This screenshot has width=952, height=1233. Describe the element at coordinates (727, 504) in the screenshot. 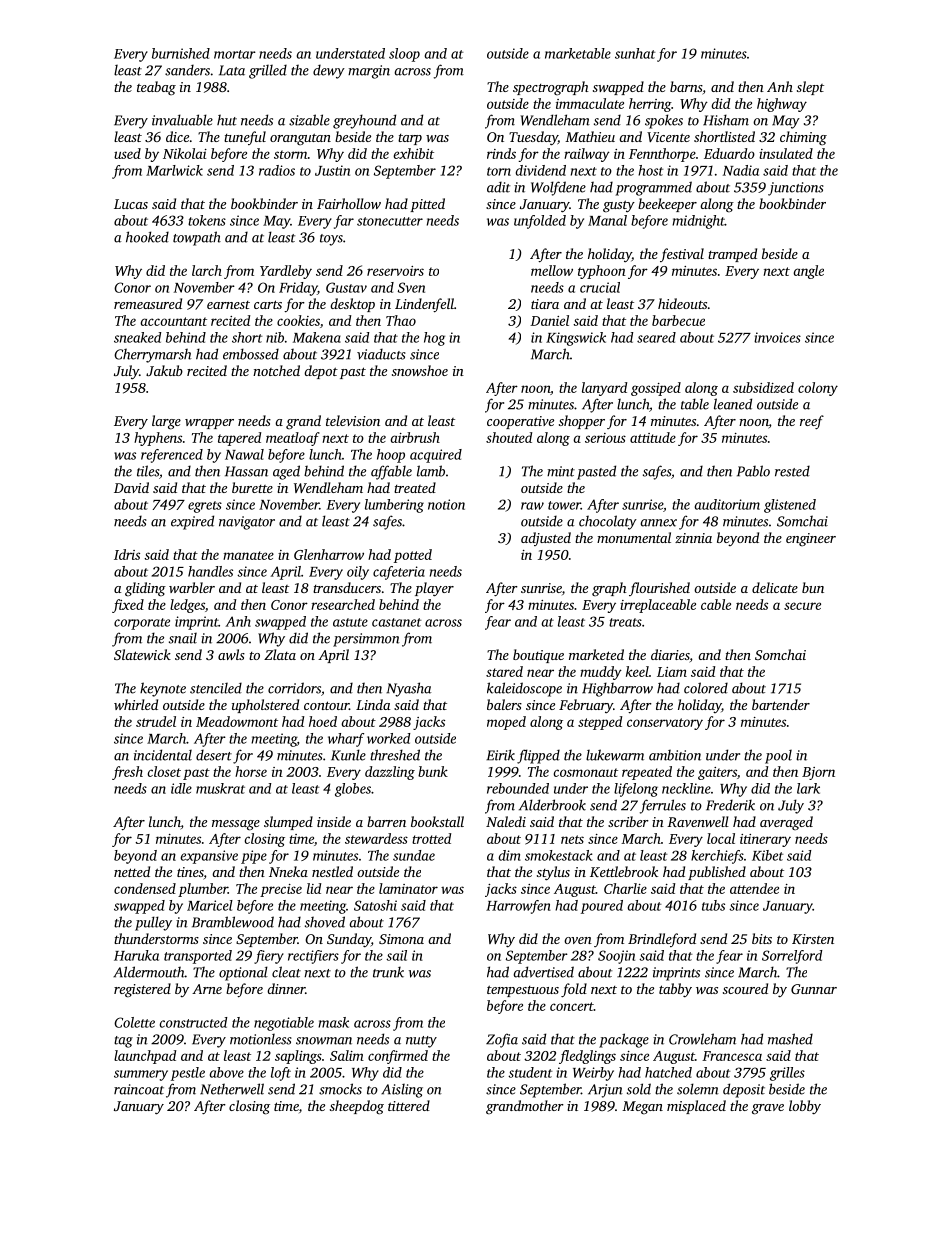

I see `auditorium` at that location.
